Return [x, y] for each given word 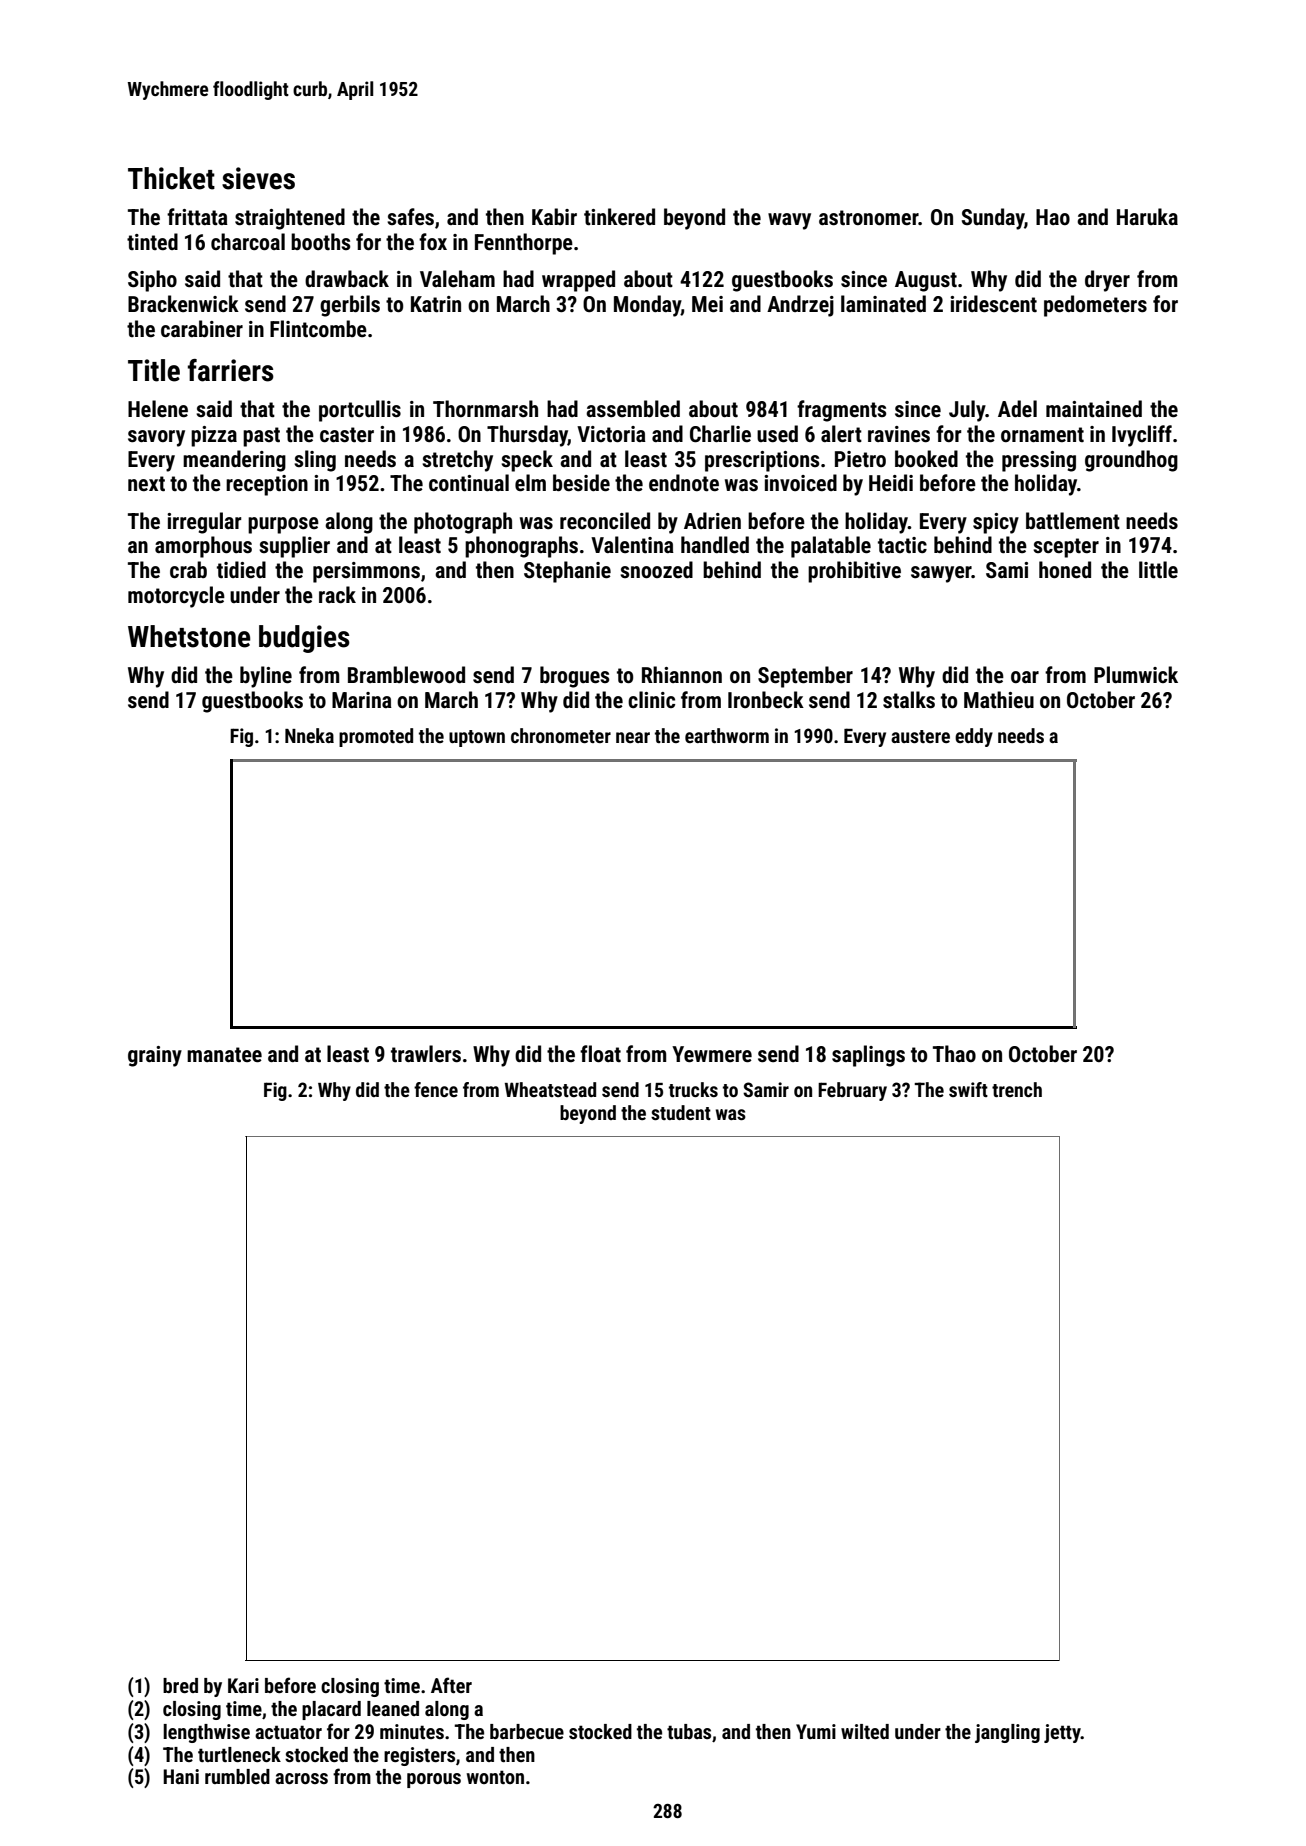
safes [410, 217]
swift [968, 1089]
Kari [243, 1685]
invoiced [800, 482]
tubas [689, 1731]
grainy [155, 1056]
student [681, 1112]
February [852, 1091]
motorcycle [176, 597]
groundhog [1131, 461]
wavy [789, 221]
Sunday [993, 219]
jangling [1007, 1733]
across [301, 1778]
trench [1017, 1089]
